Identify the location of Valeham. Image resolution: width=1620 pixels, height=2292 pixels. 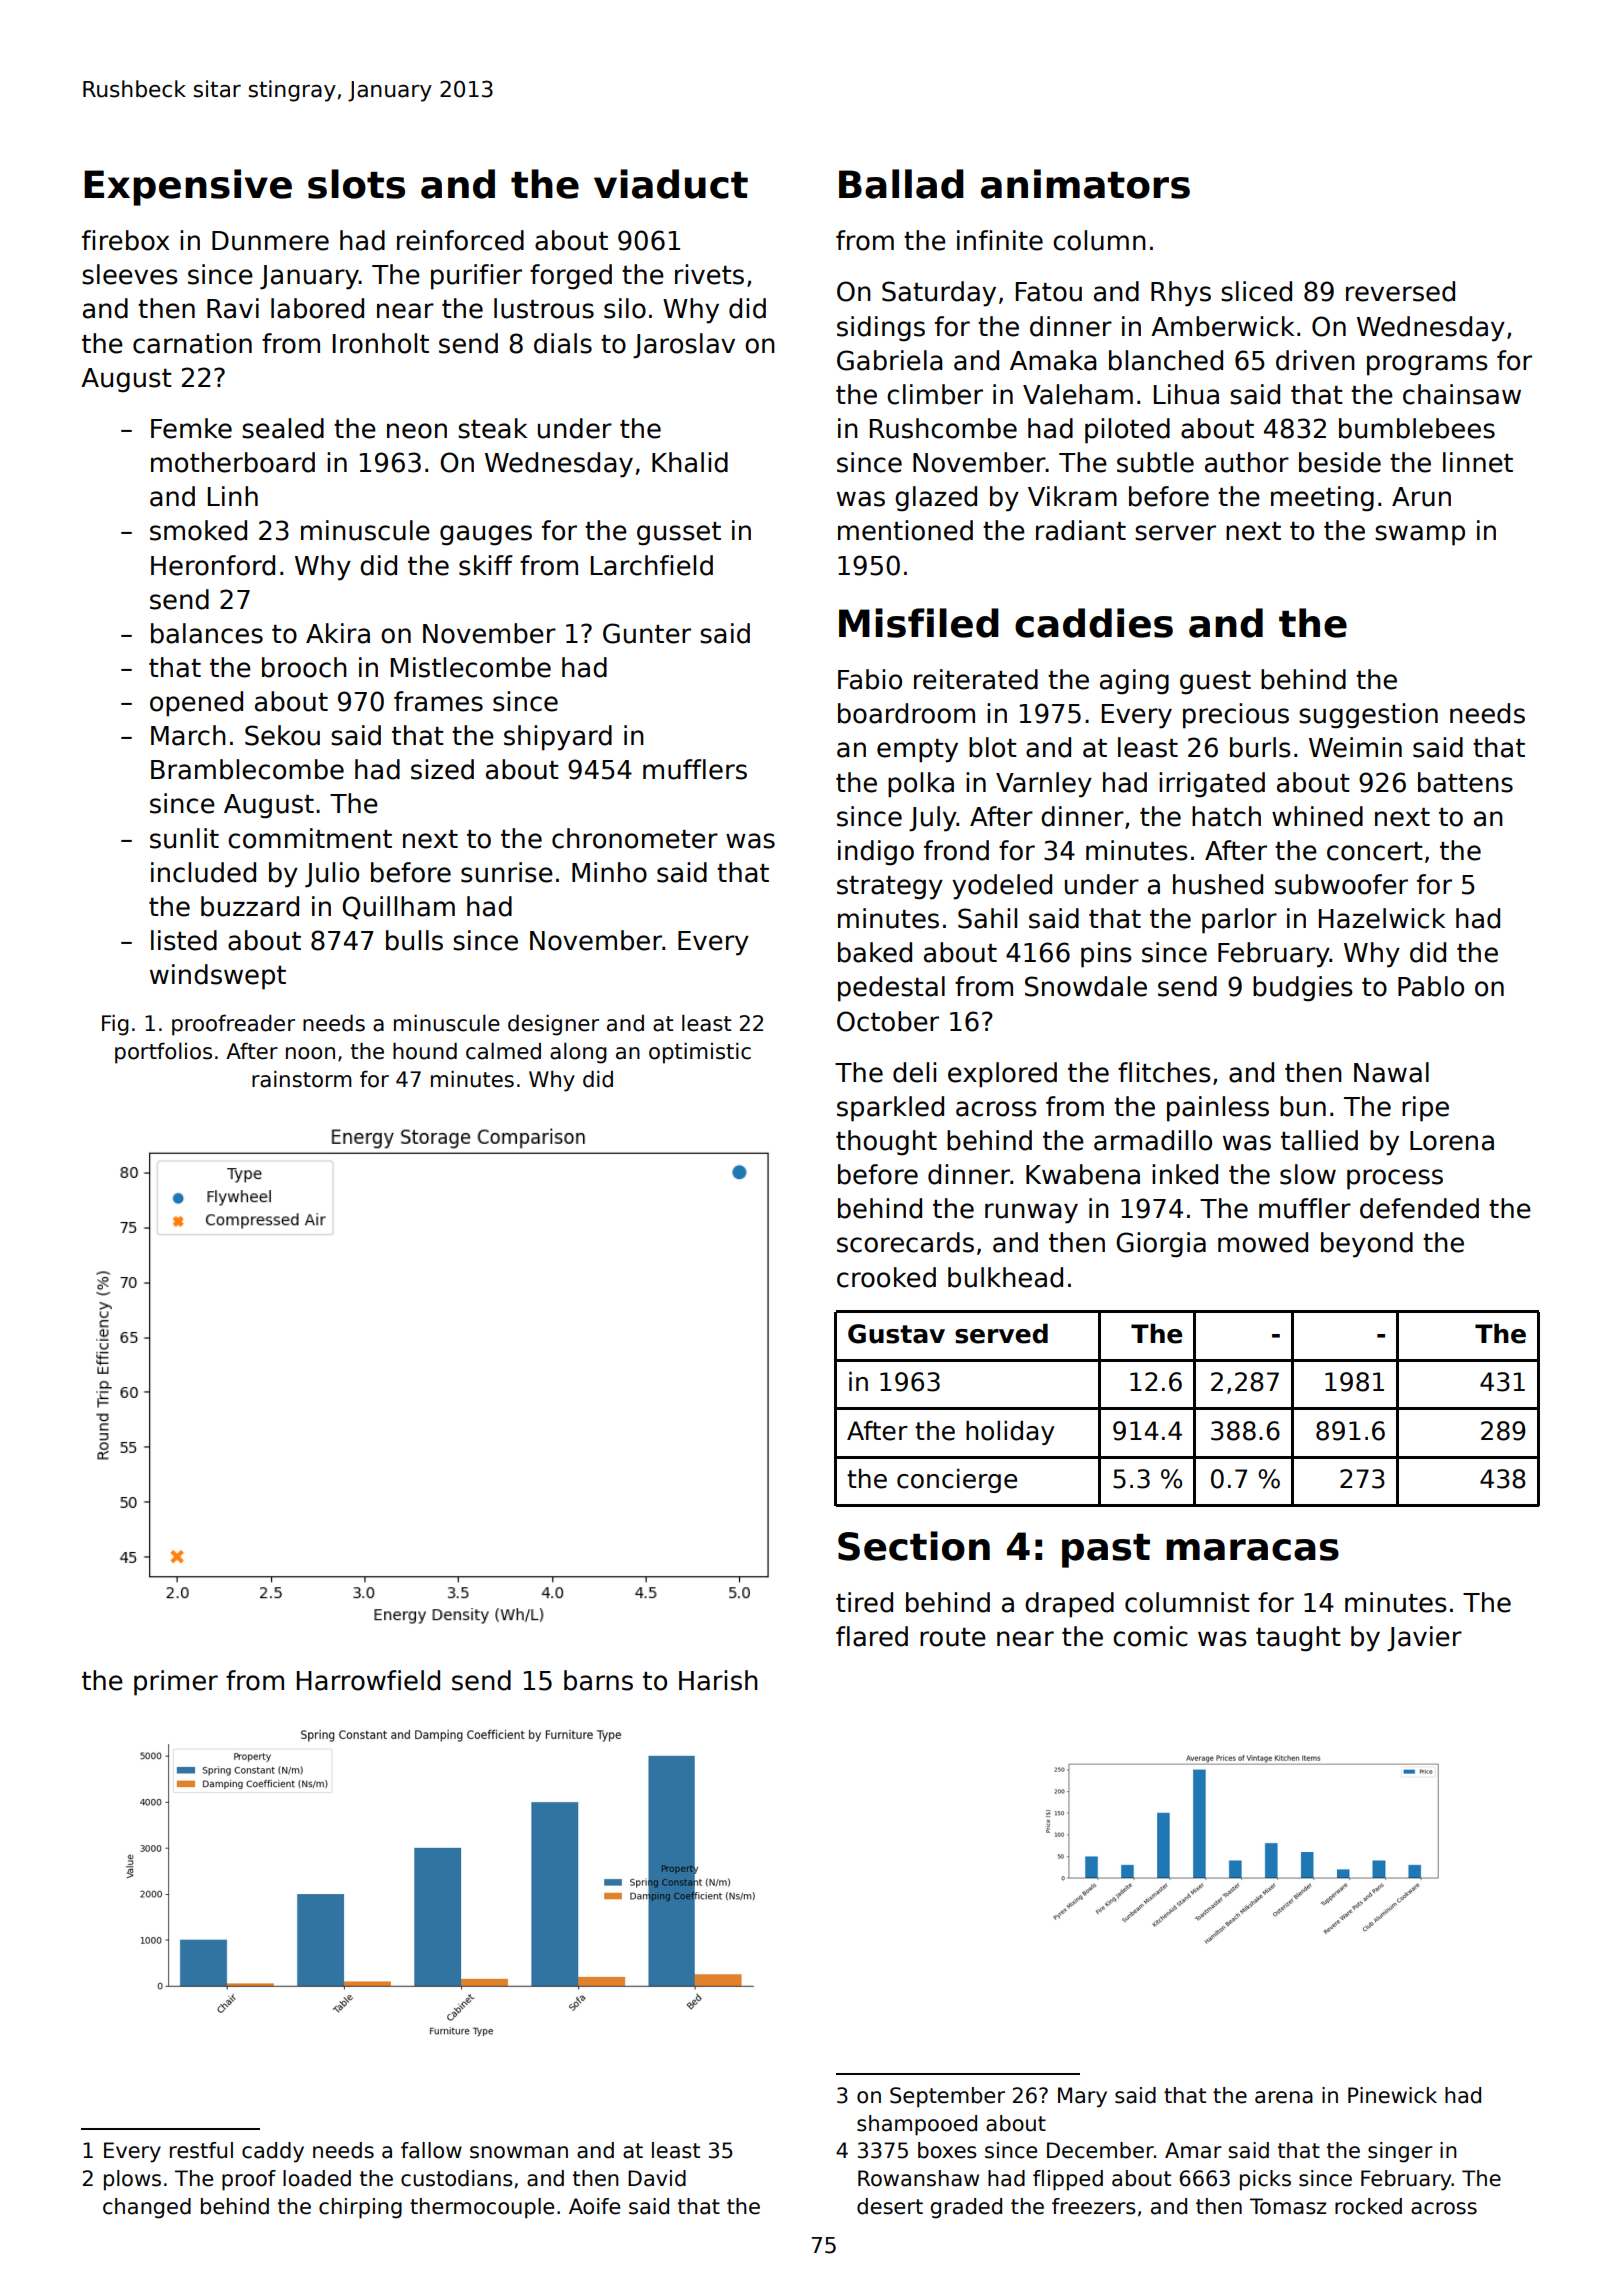
(1078, 394).
